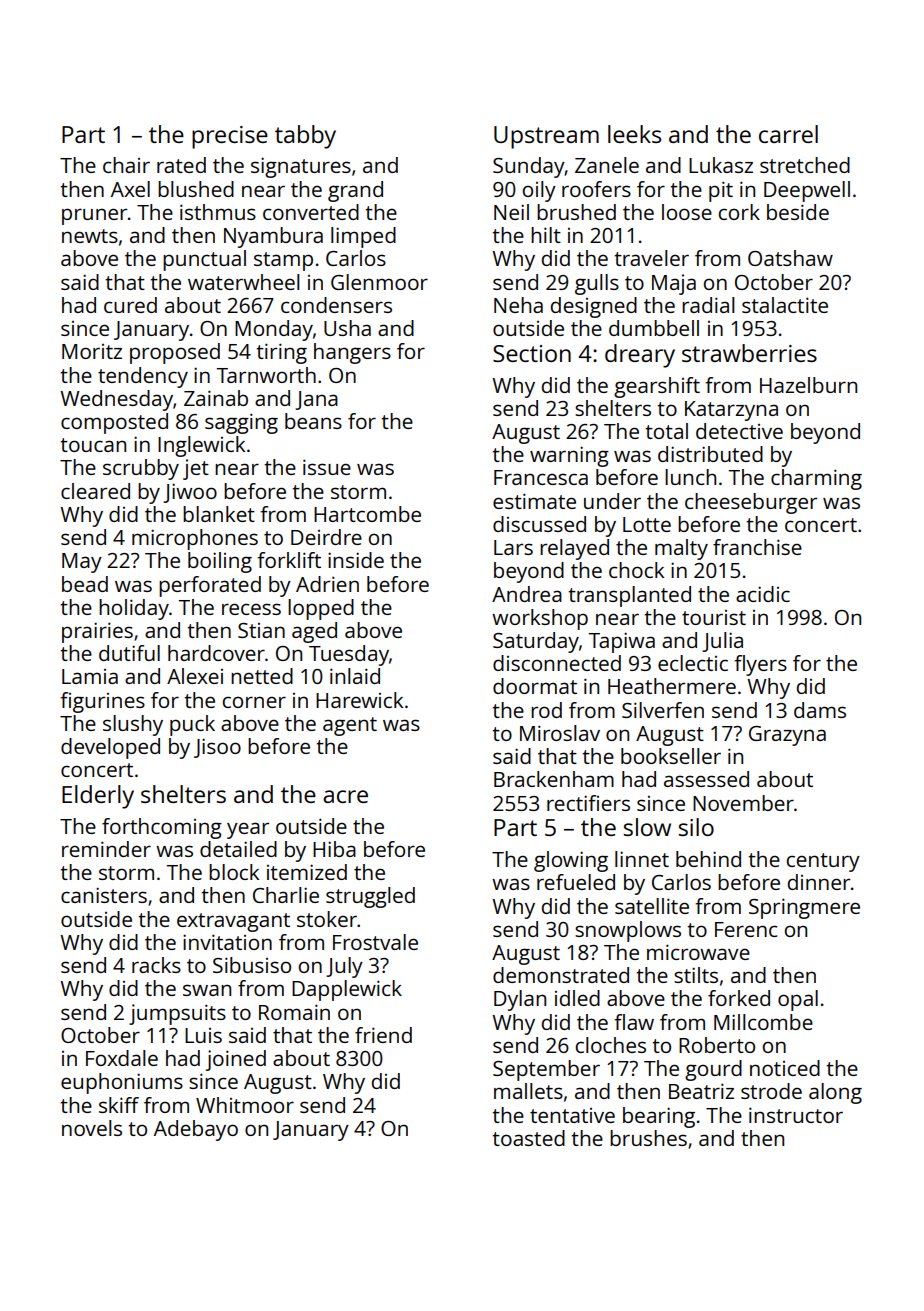 Image resolution: width=924 pixels, height=1311 pixels. I want to click on franchise, so click(757, 547).
